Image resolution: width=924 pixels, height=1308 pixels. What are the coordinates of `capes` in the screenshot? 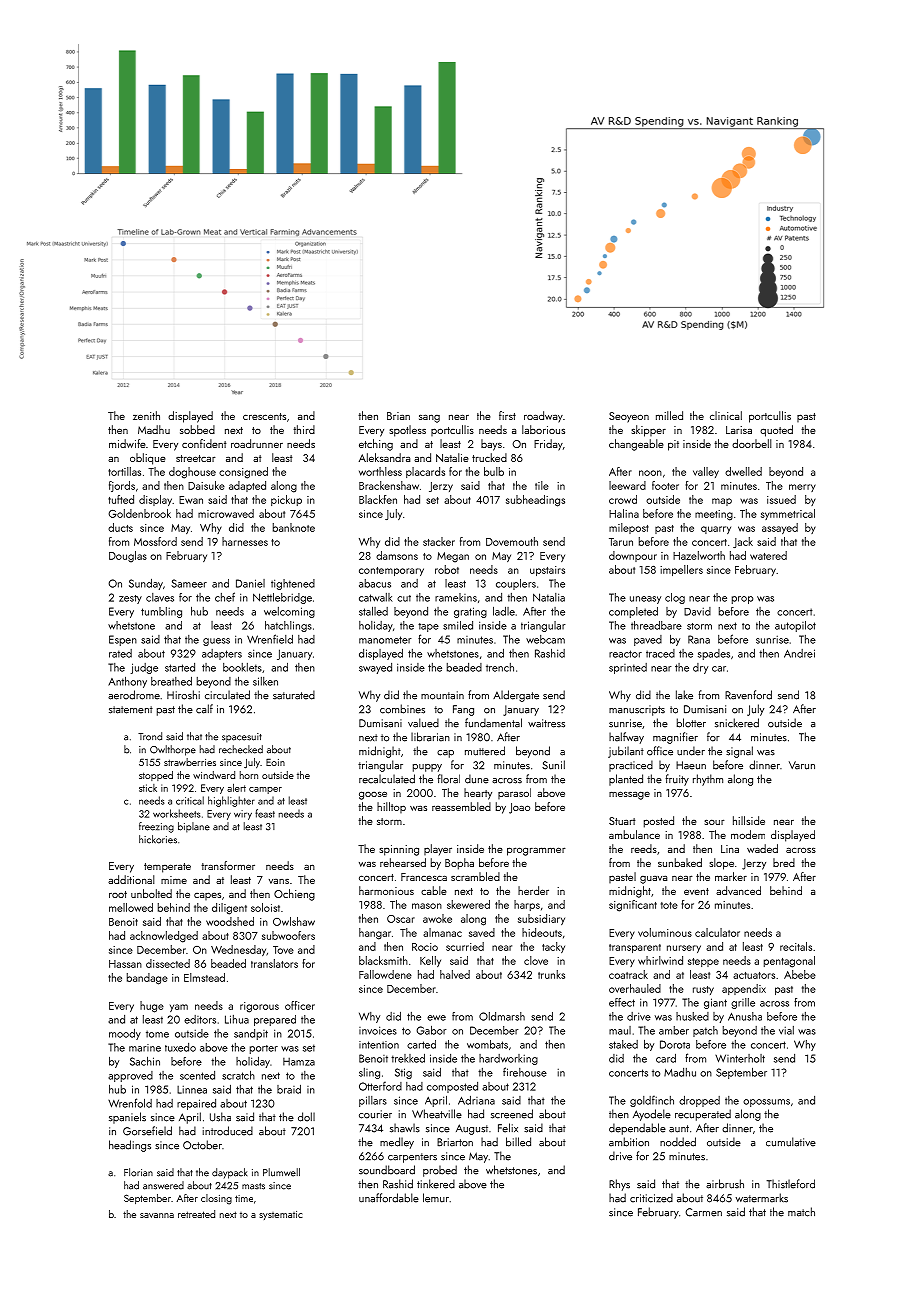 It's located at (207, 896).
